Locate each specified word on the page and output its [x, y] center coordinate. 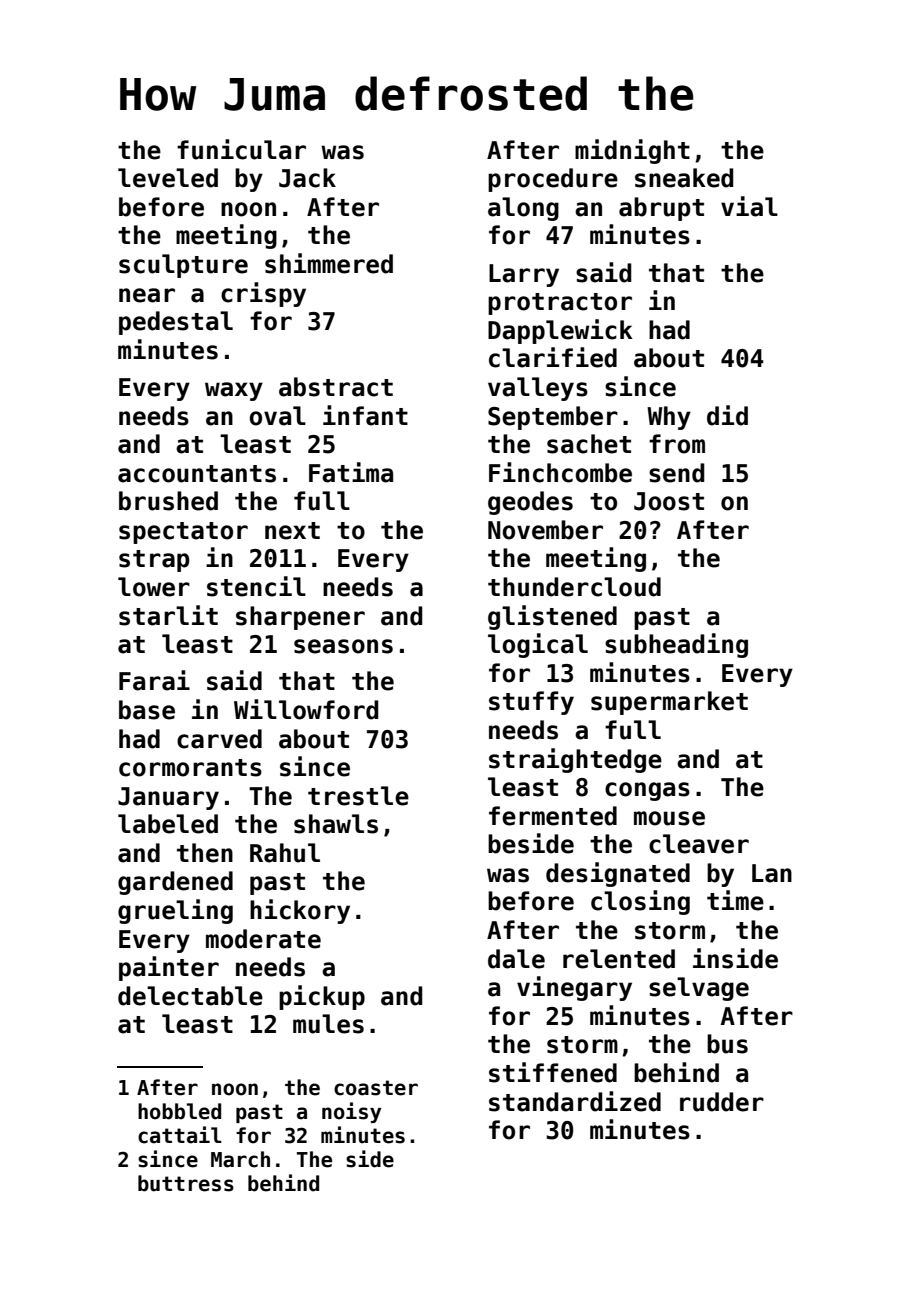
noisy [351, 1112]
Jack [307, 178]
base [147, 710]
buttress [186, 1183]
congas [647, 791]
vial [749, 206]
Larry [524, 275]
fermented [553, 816]
